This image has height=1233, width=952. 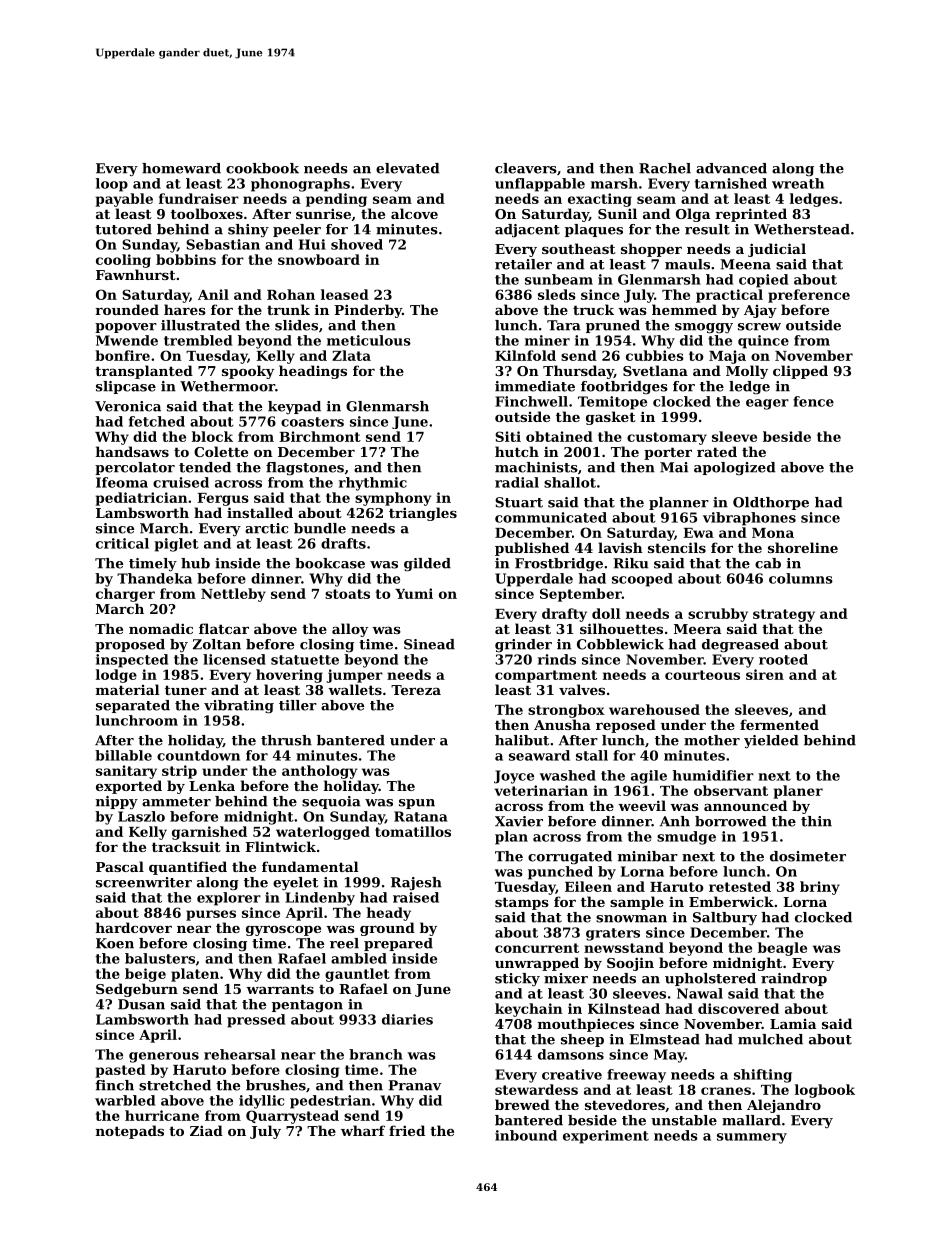 What do you see at coordinates (613, 934) in the image?
I see `graters` at bounding box center [613, 934].
